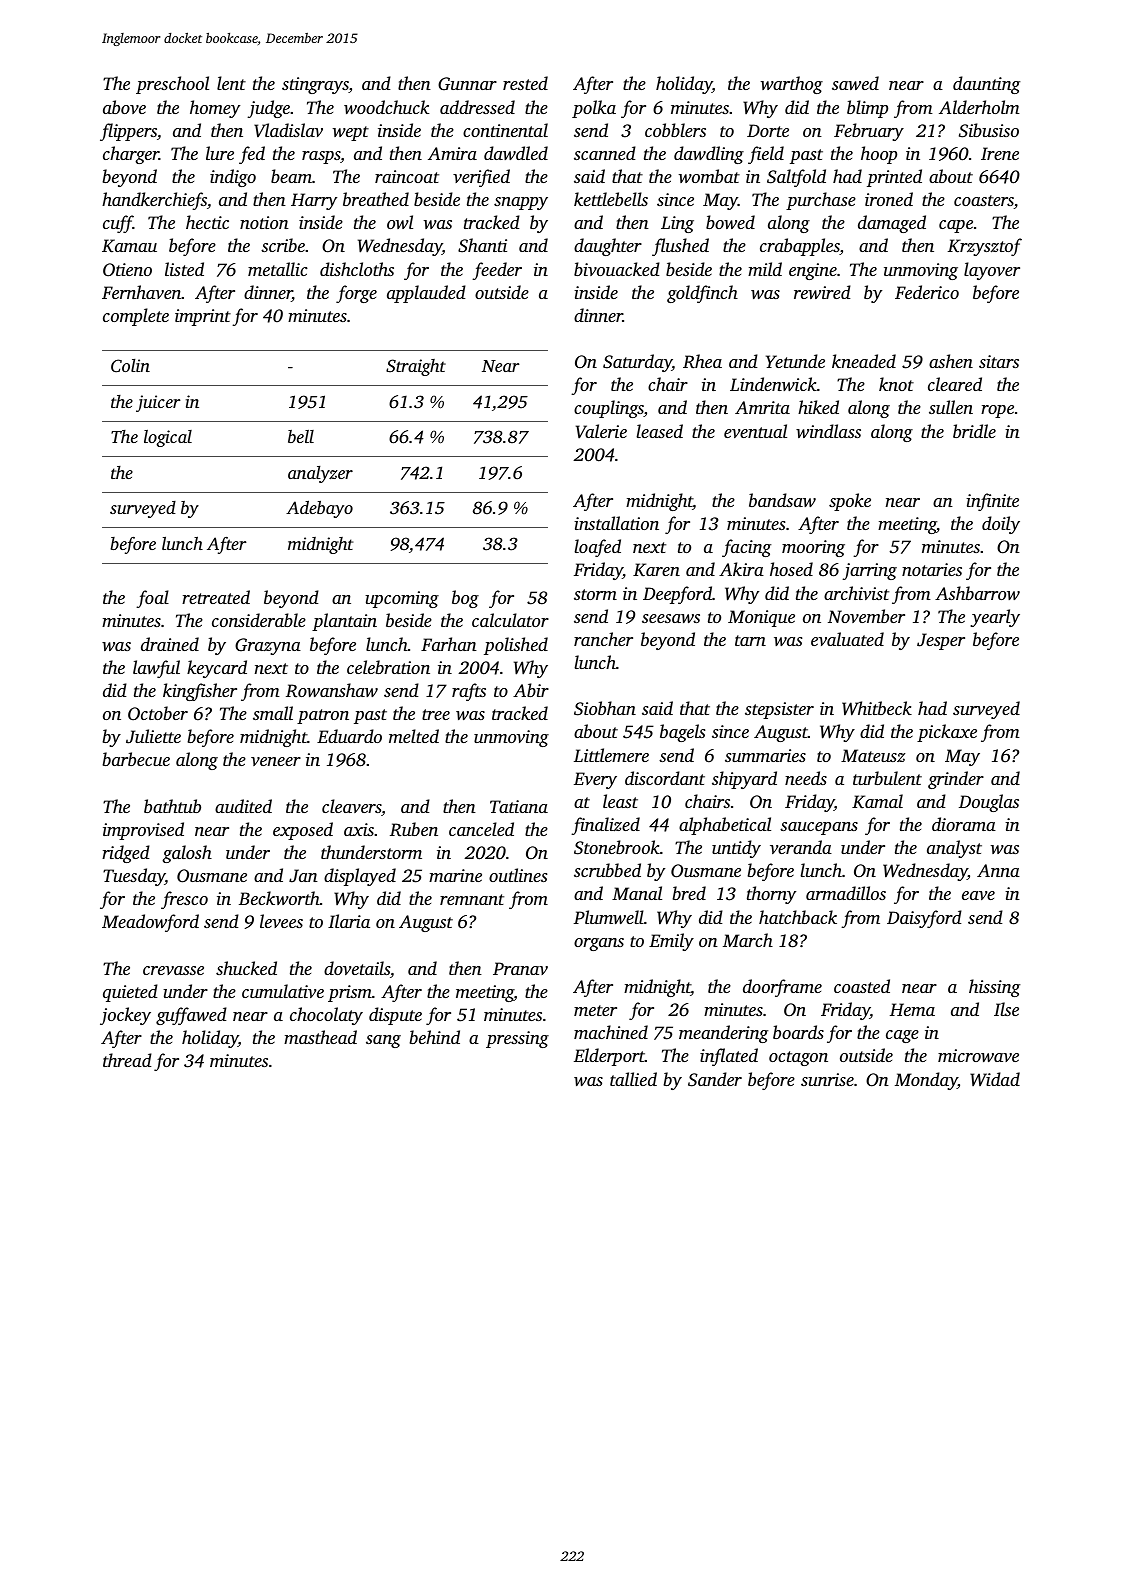 Image resolution: width=1122 pixels, height=1586 pixels. Describe the element at coordinates (156, 669) in the document. I see `lawful` at that location.
